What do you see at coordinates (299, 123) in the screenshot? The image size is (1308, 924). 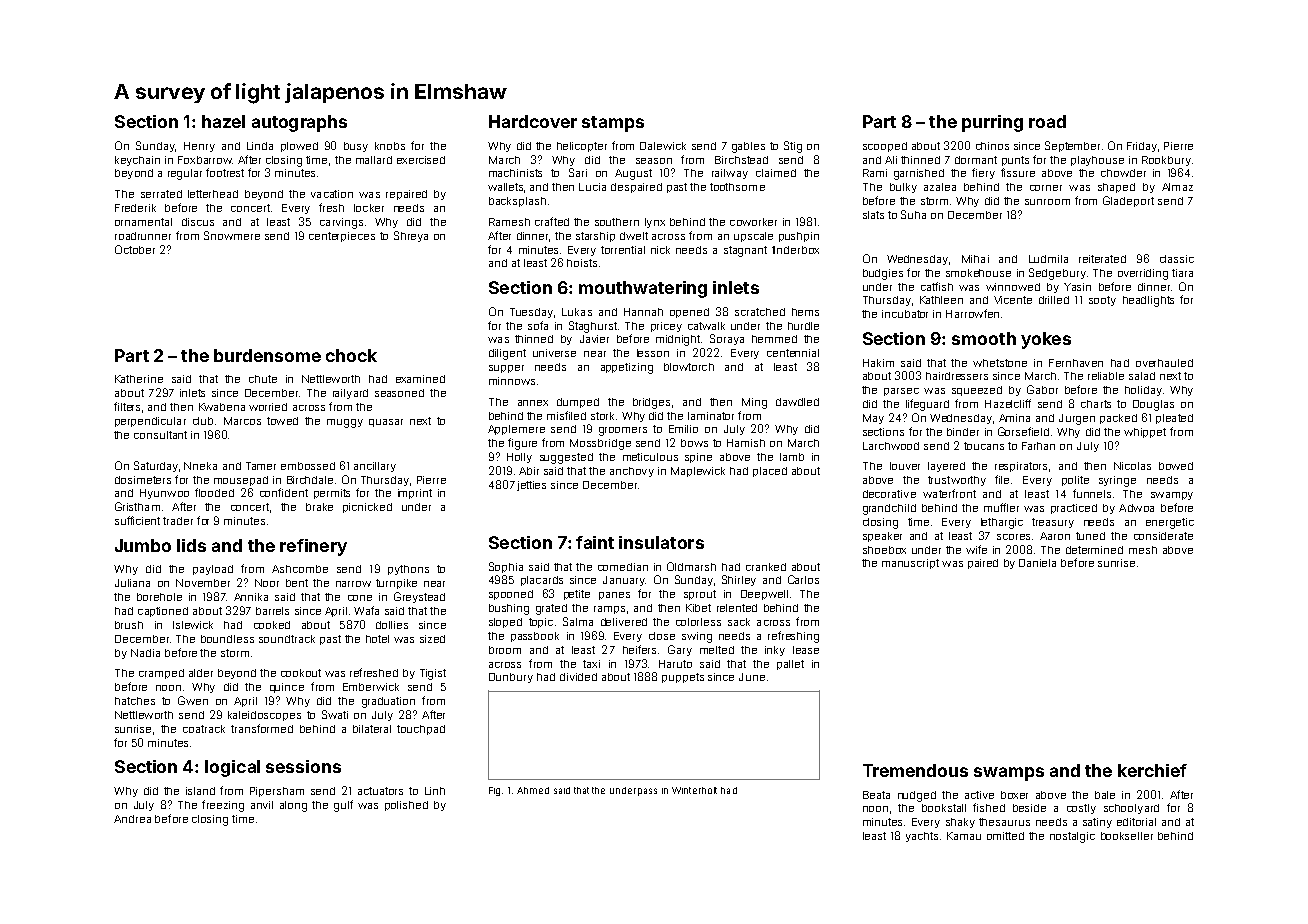 I see `autographs` at bounding box center [299, 123].
